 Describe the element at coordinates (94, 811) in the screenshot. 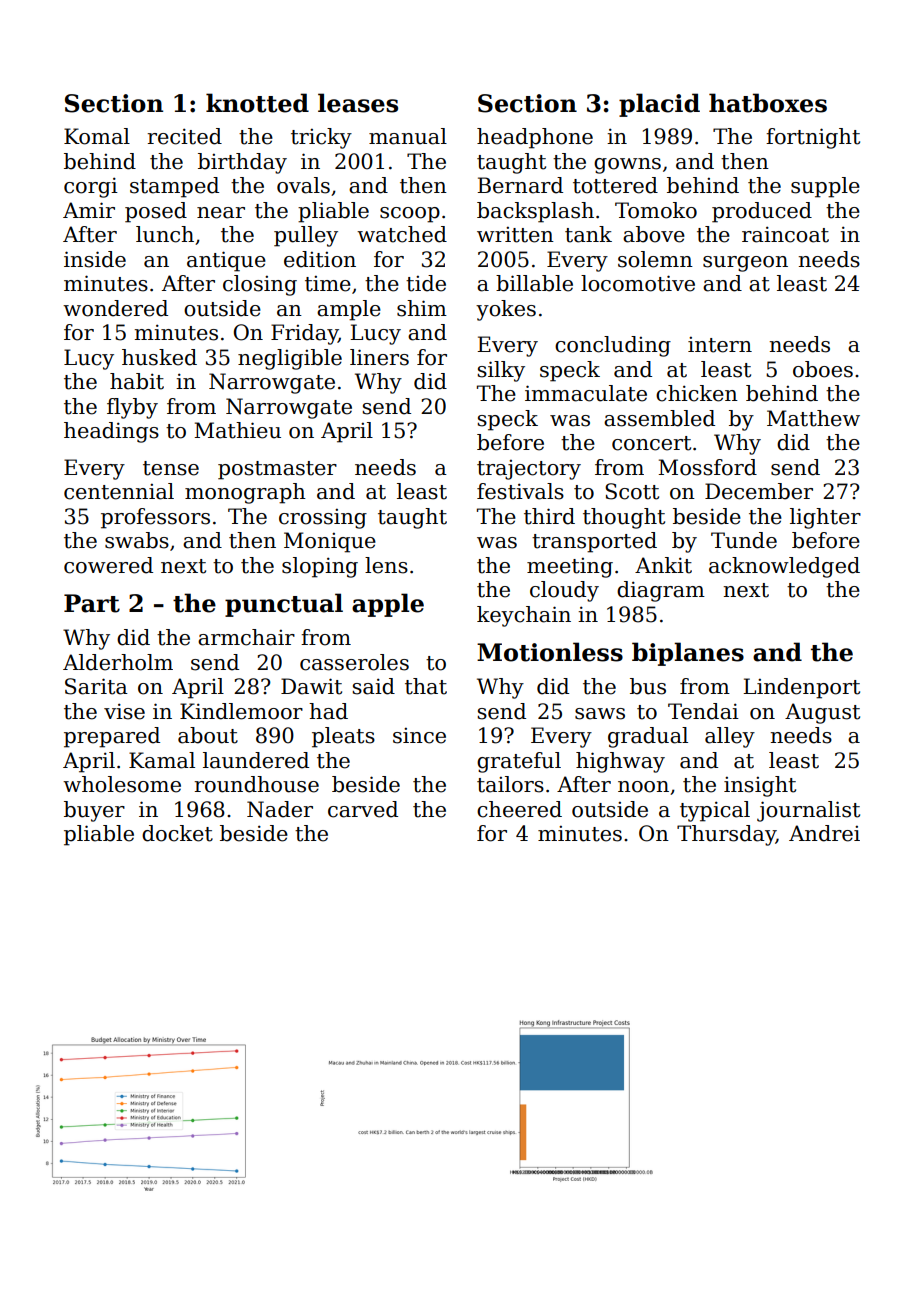

I see `buyer` at that location.
